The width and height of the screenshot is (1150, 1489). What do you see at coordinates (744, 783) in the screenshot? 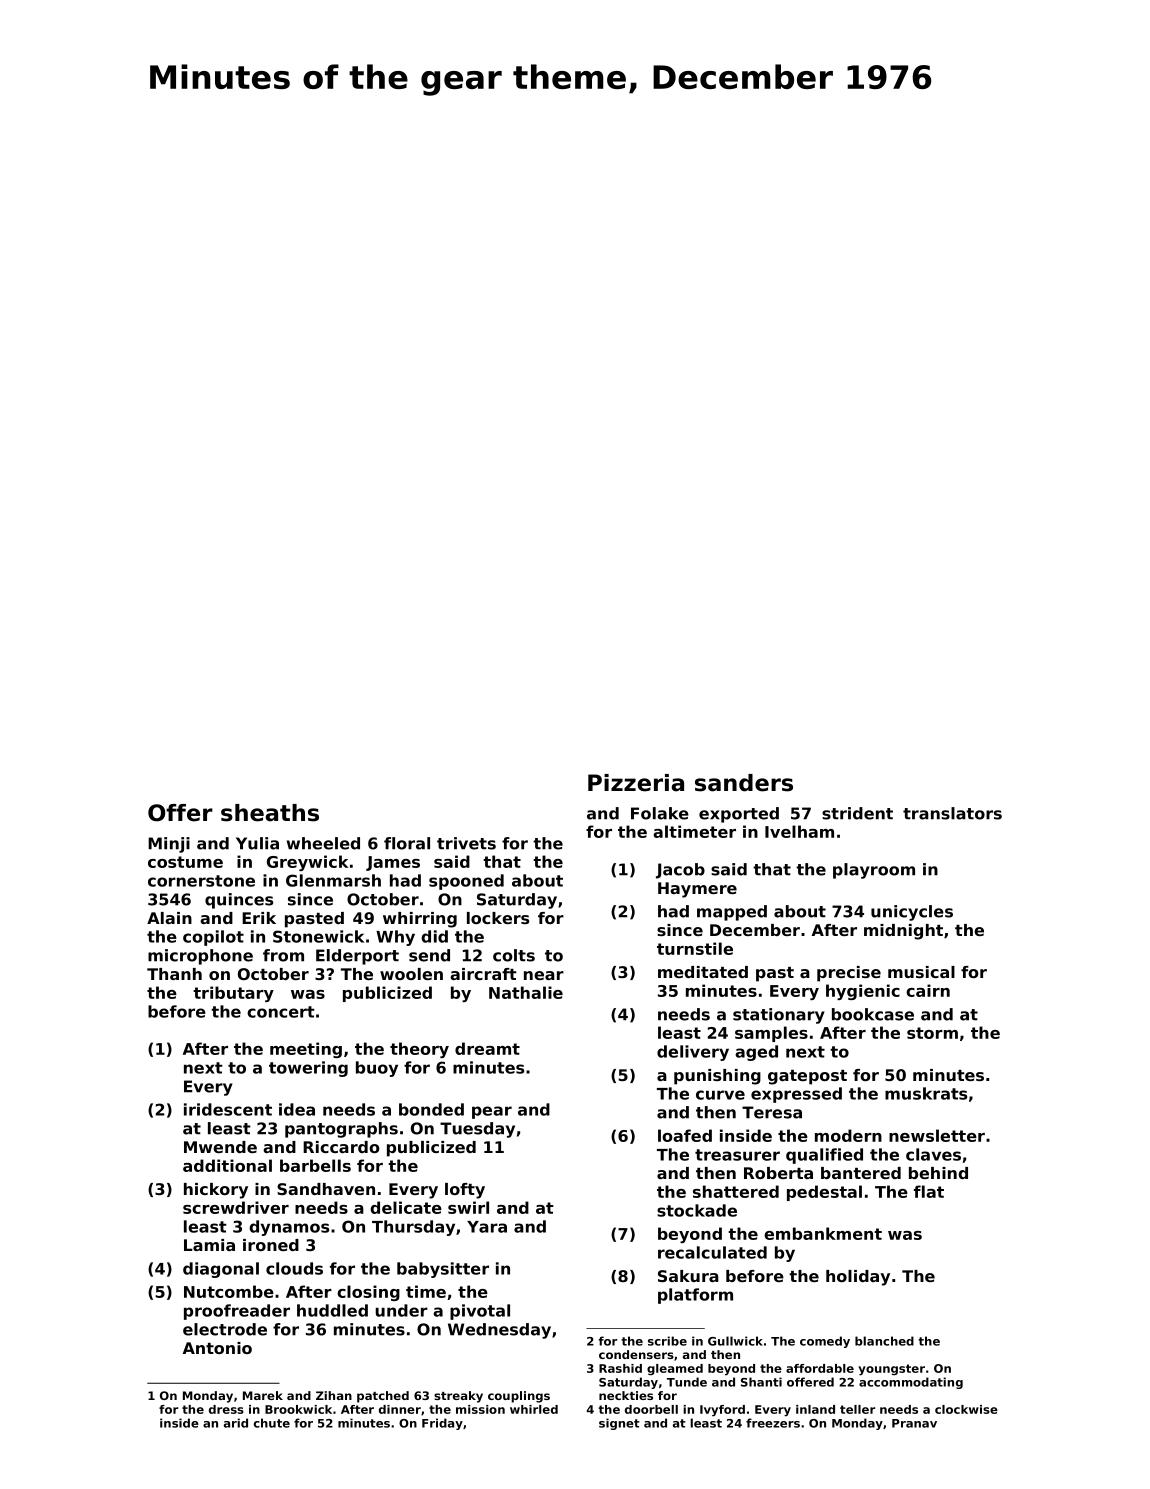
I see `sanders` at bounding box center [744, 783].
